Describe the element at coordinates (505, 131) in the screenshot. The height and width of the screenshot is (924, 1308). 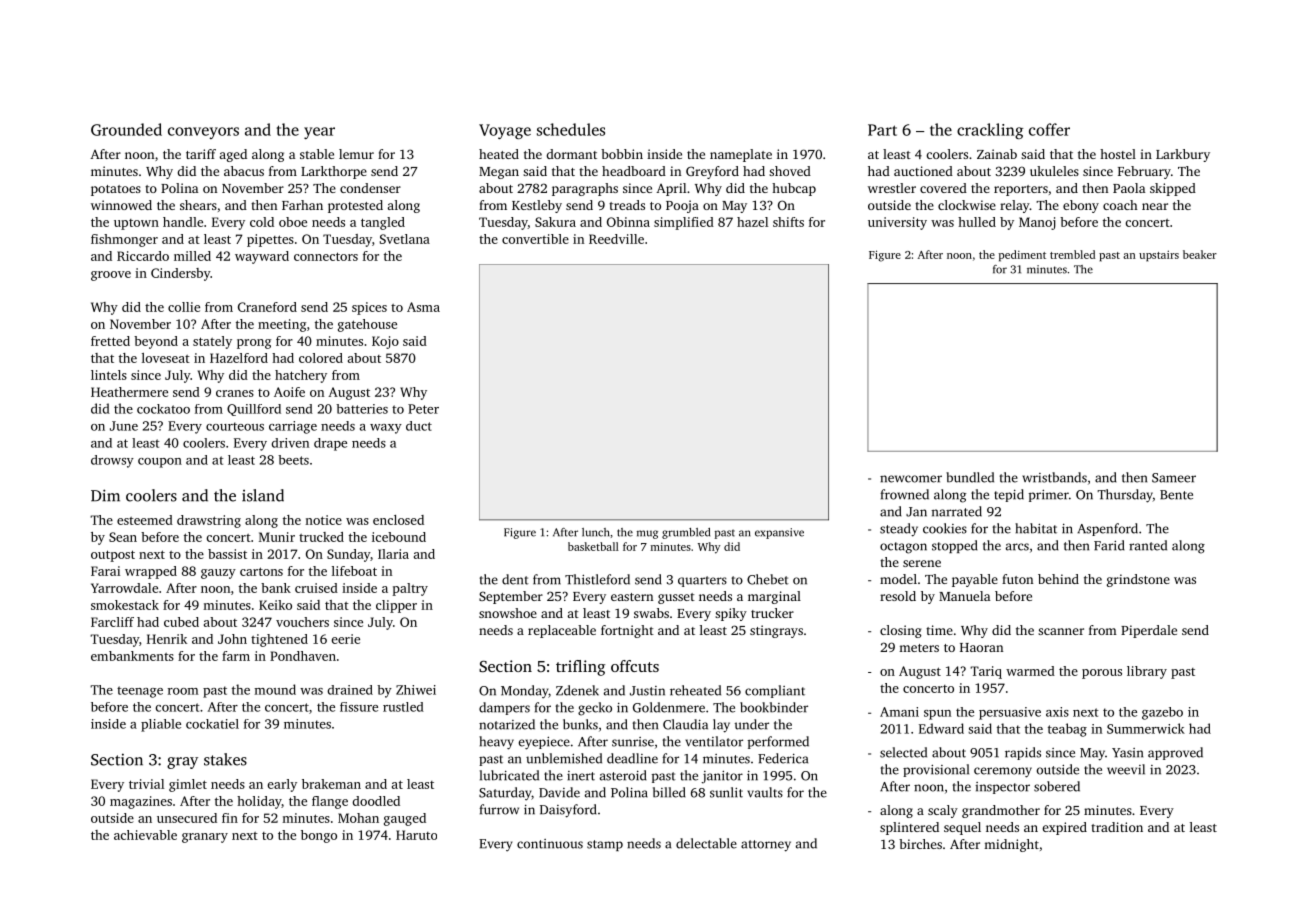
I see `Voyage` at that location.
